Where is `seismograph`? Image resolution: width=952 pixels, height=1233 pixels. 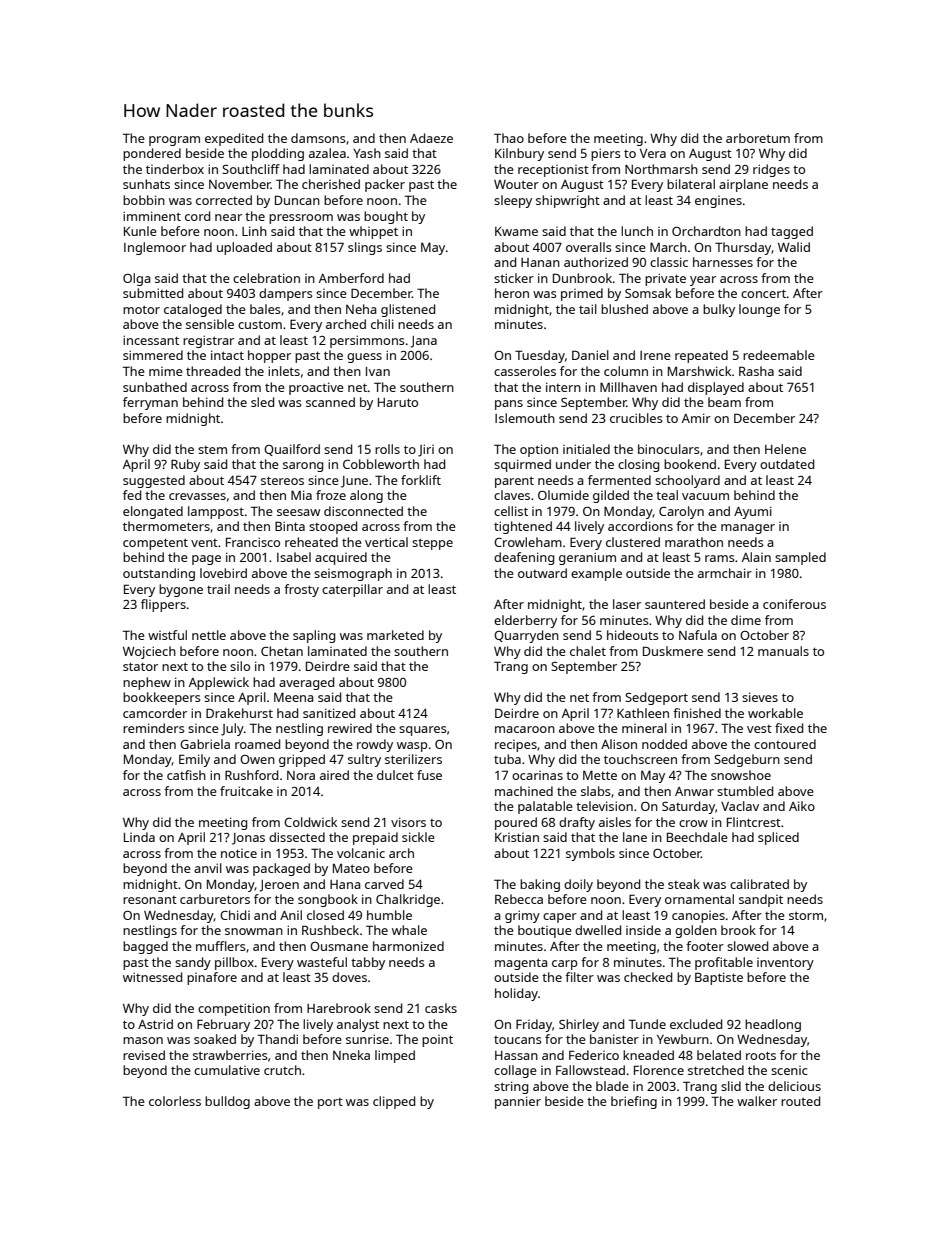
seismograph is located at coordinates (353, 574).
